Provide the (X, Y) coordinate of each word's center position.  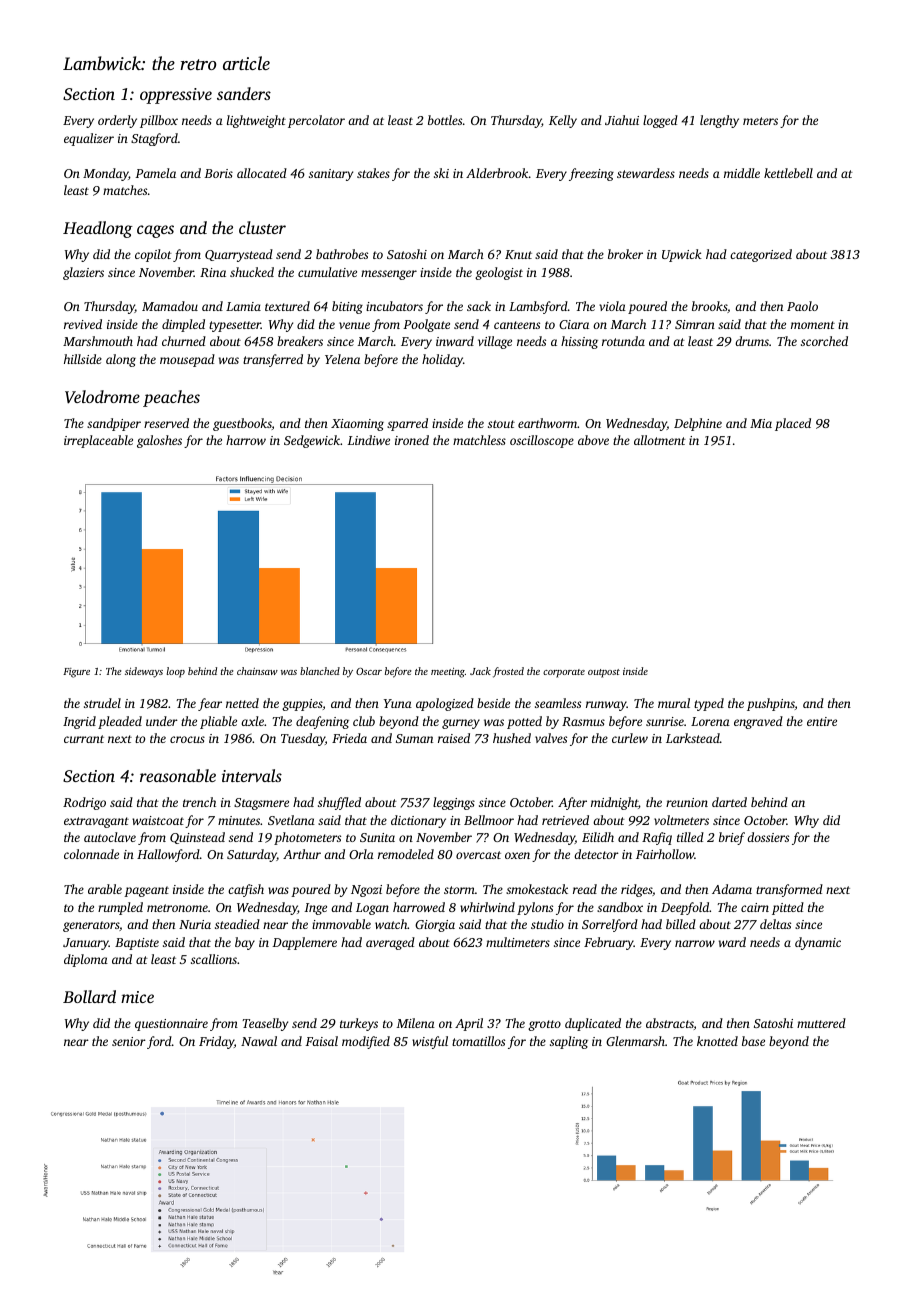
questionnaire (171, 1025)
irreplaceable (98, 441)
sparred (407, 424)
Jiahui (622, 120)
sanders (244, 93)
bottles (445, 120)
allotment (660, 440)
